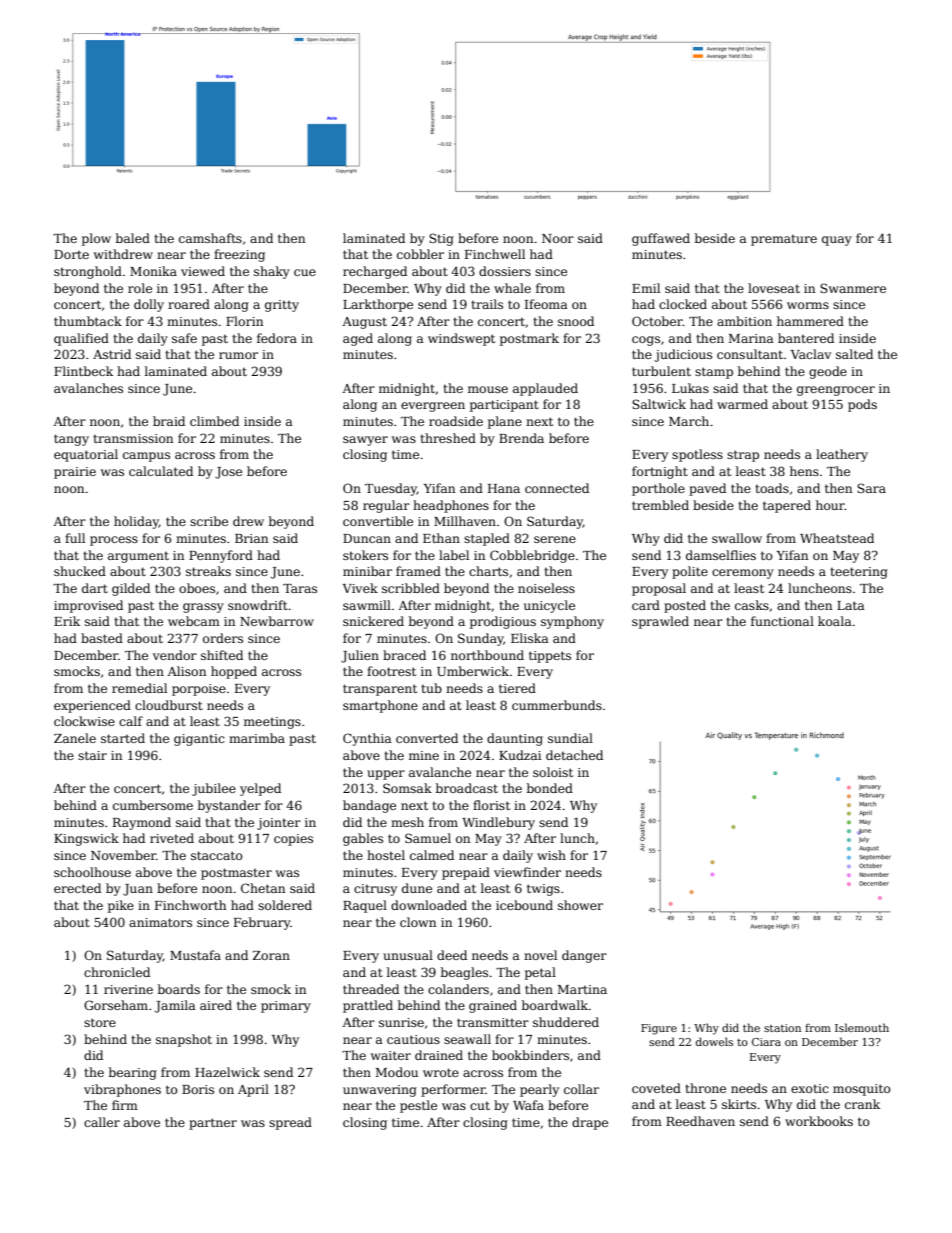  I want to click on plow, so click(96, 239).
